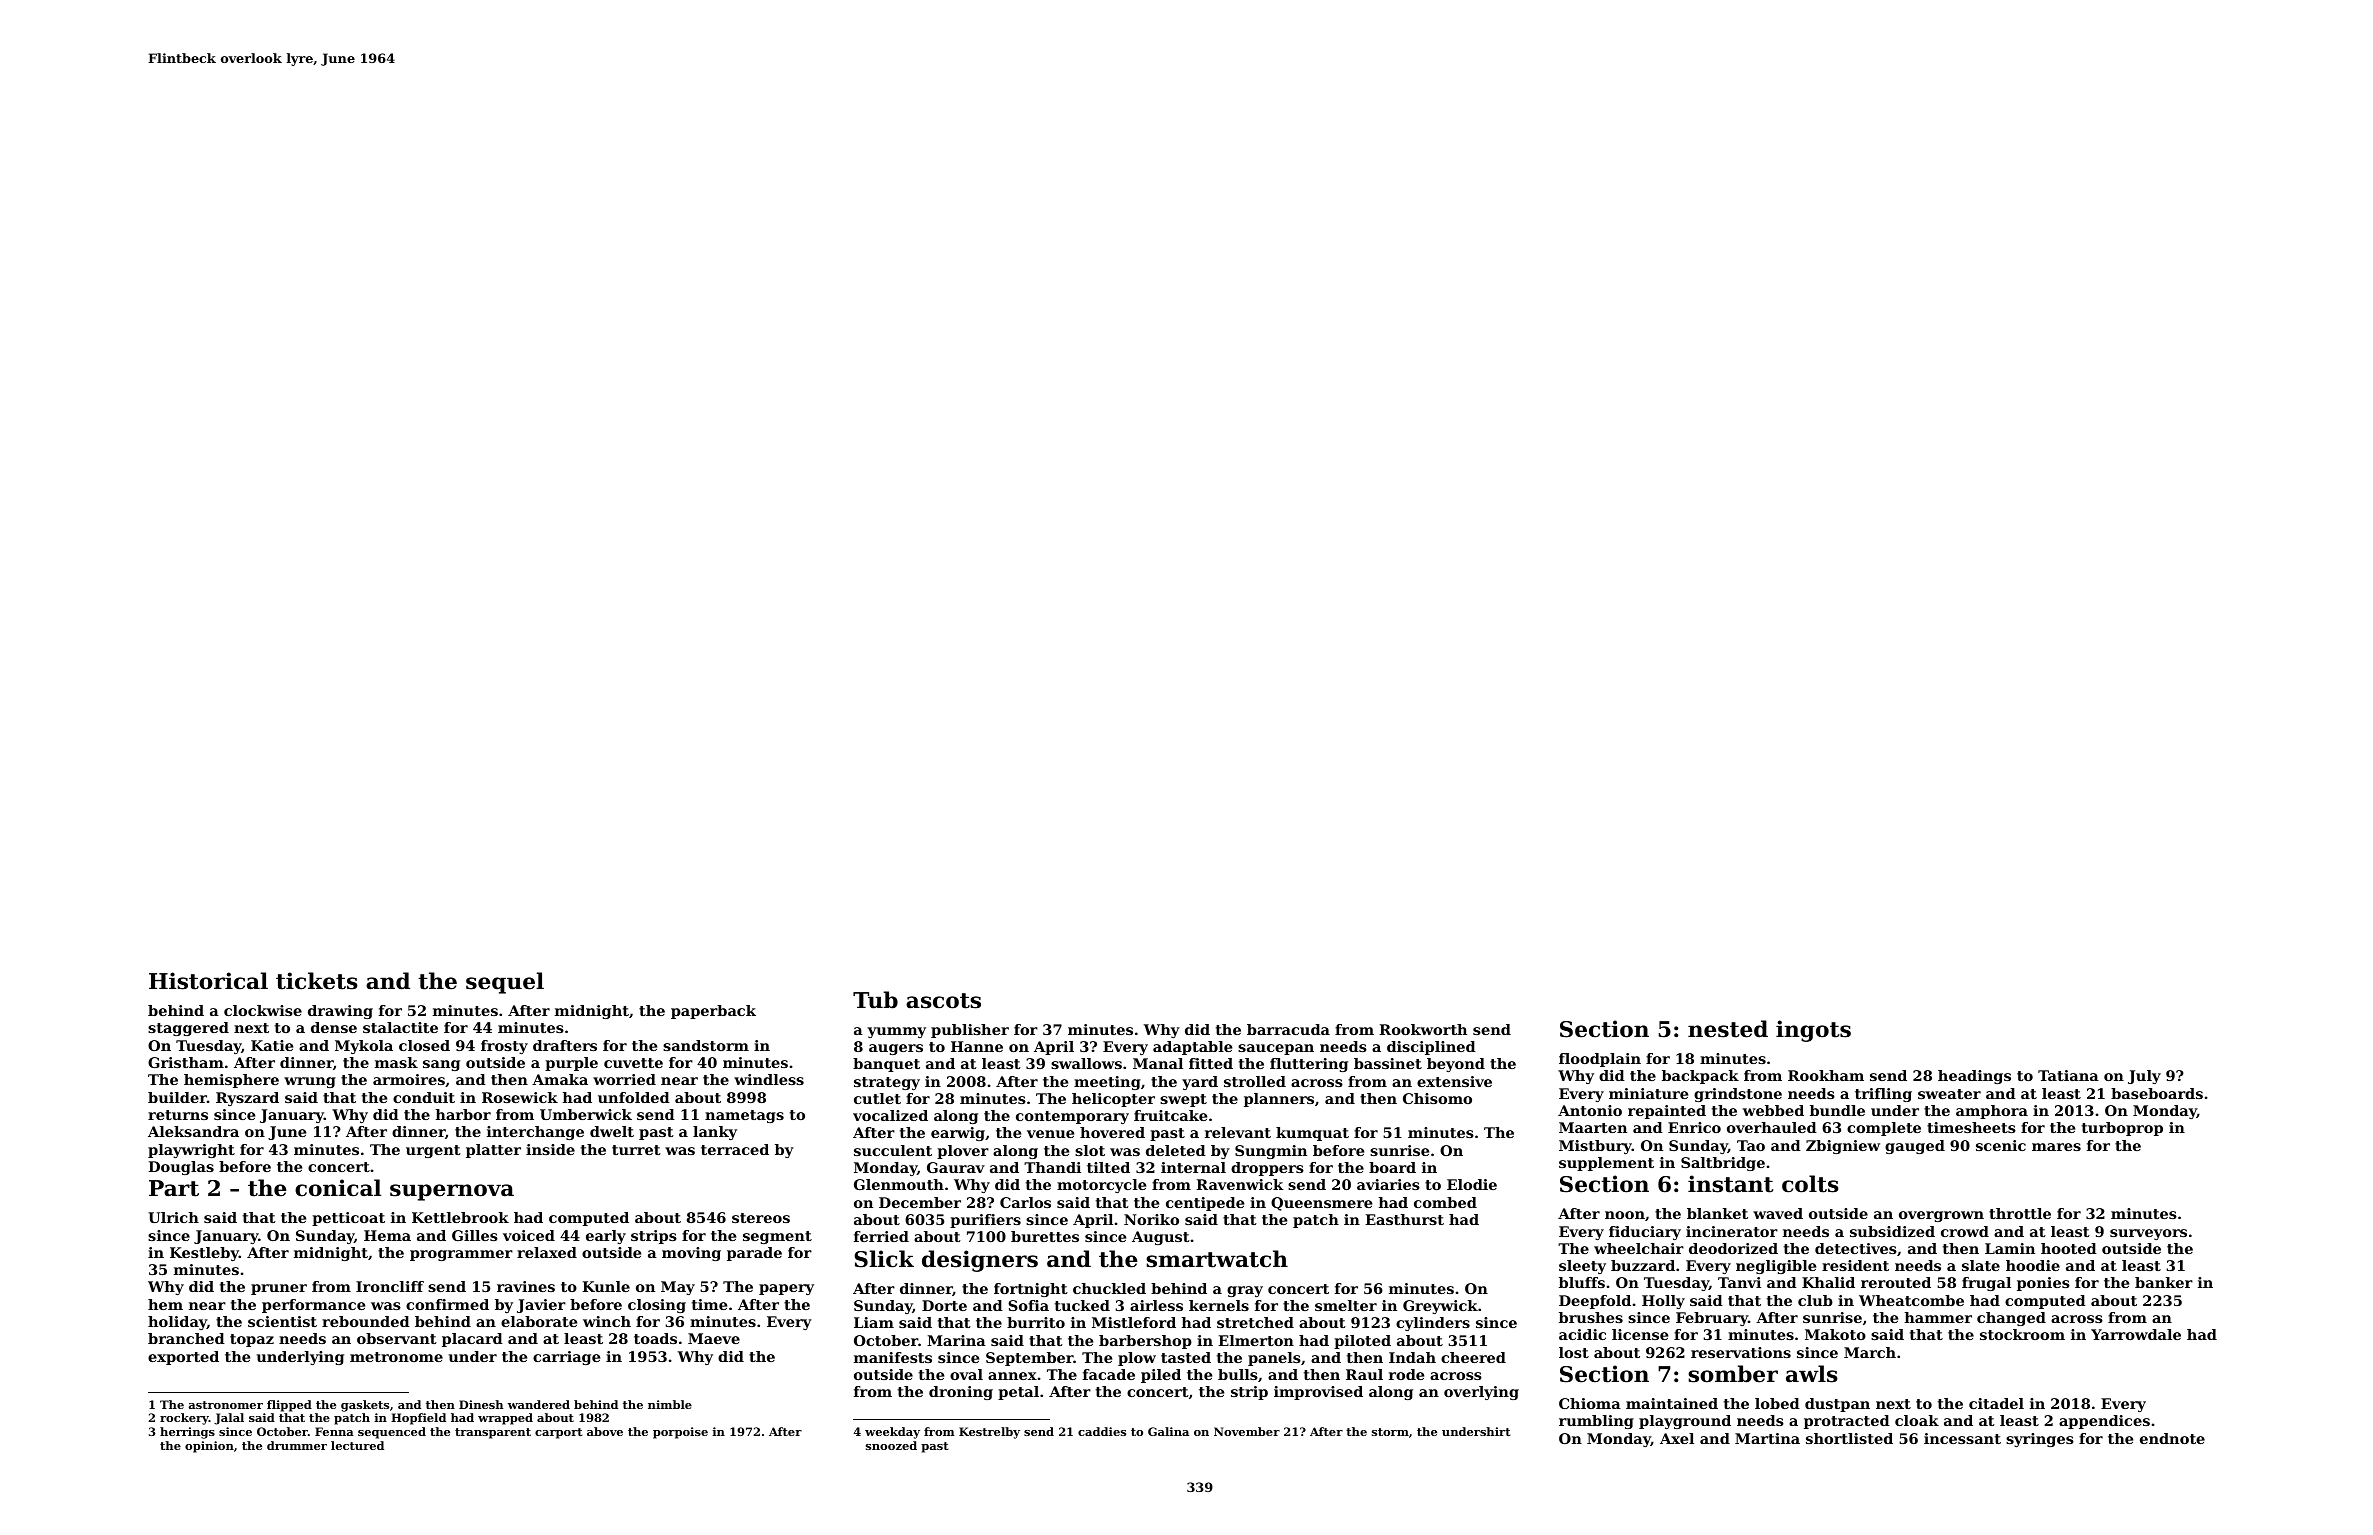 The image size is (2373, 1535). I want to click on Yarrowdale, so click(2136, 1334).
